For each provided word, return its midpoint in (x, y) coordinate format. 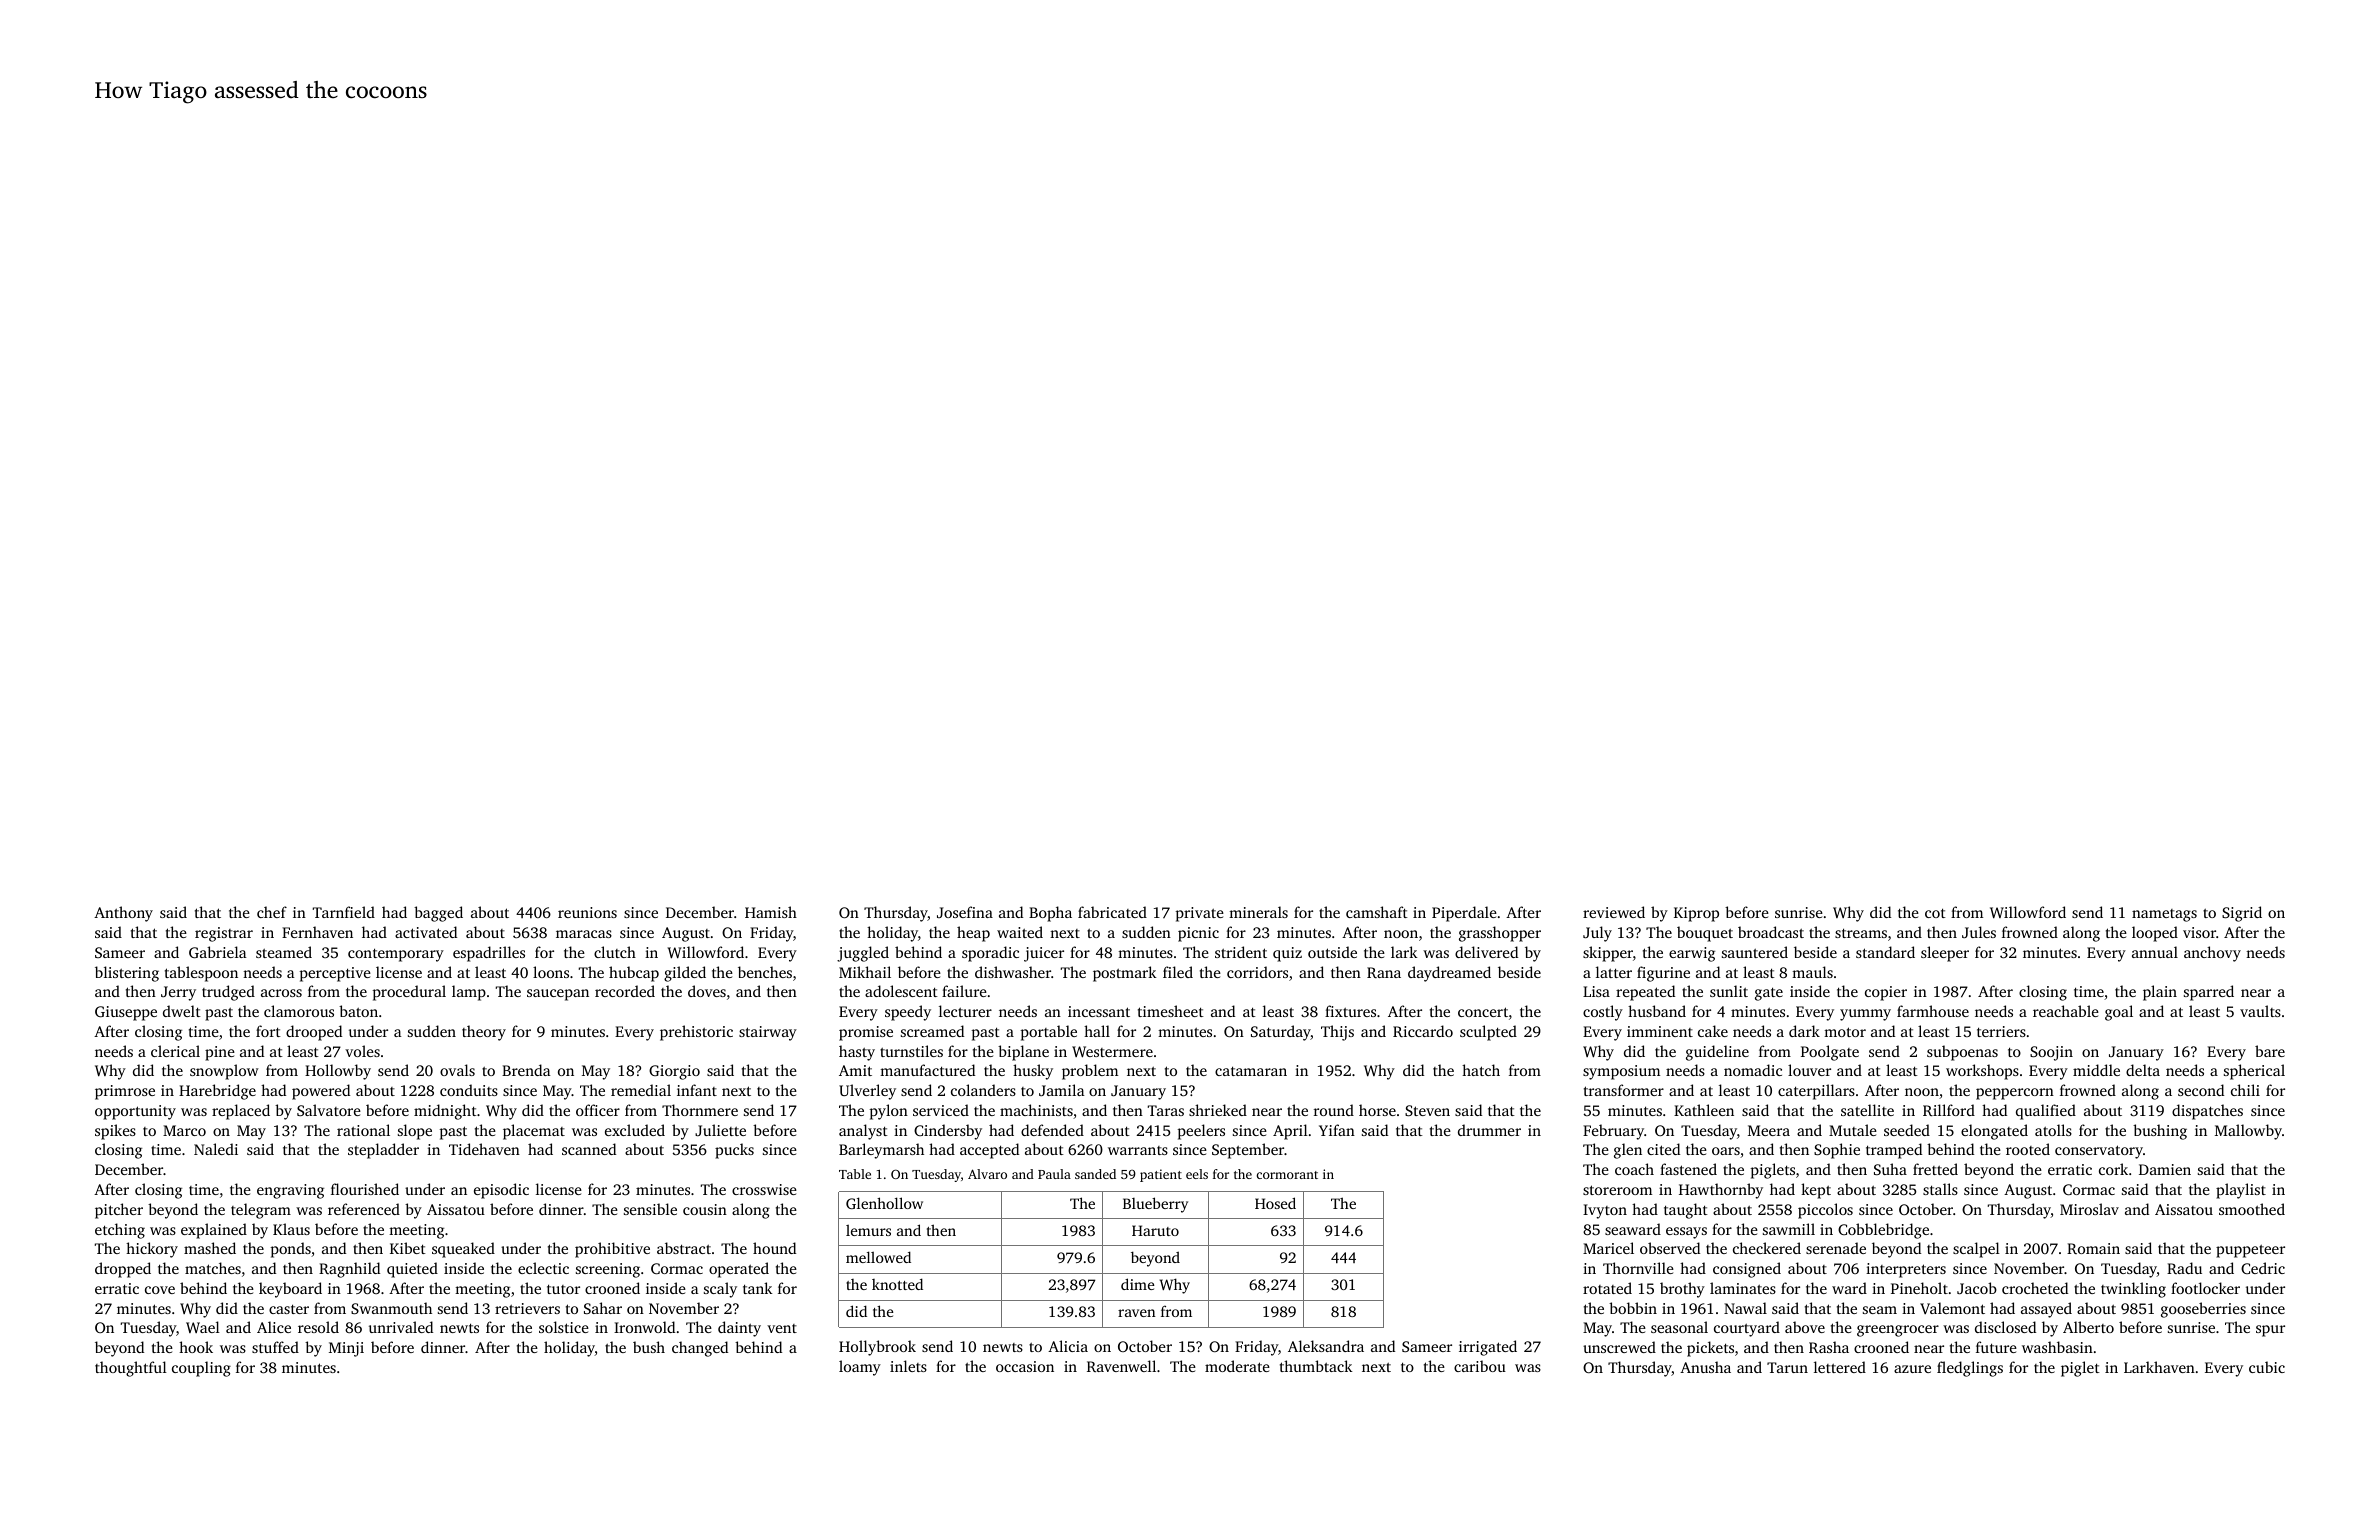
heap (973, 934)
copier (1886, 993)
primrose (125, 1092)
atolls (2053, 1130)
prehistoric (696, 1033)
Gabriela (218, 952)
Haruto (1155, 1230)
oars (1726, 1151)
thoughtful (131, 1369)
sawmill (1789, 1229)
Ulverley (867, 1092)
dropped (123, 1270)
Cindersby (948, 1132)
